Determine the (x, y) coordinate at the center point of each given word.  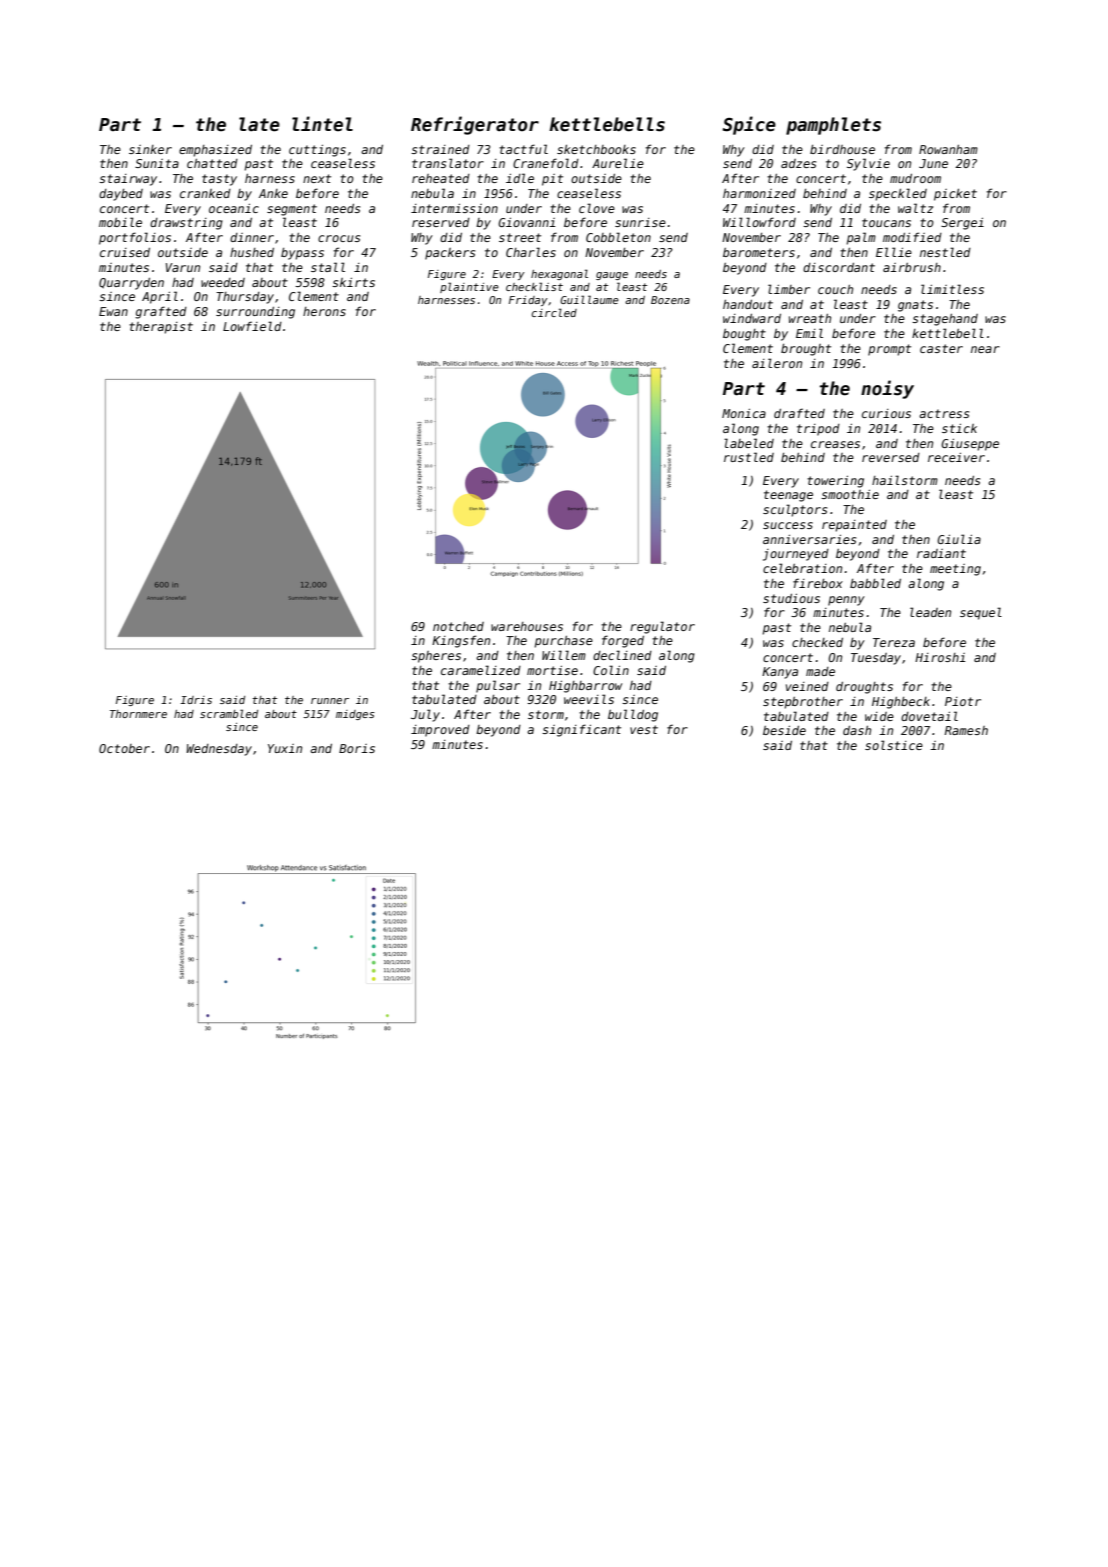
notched (458, 626)
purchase (563, 642)
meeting (955, 570)
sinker (150, 149)
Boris (357, 748)
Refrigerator (475, 125)
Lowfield (252, 326)
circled (554, 312)
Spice (749, 125)
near (985, 349)
